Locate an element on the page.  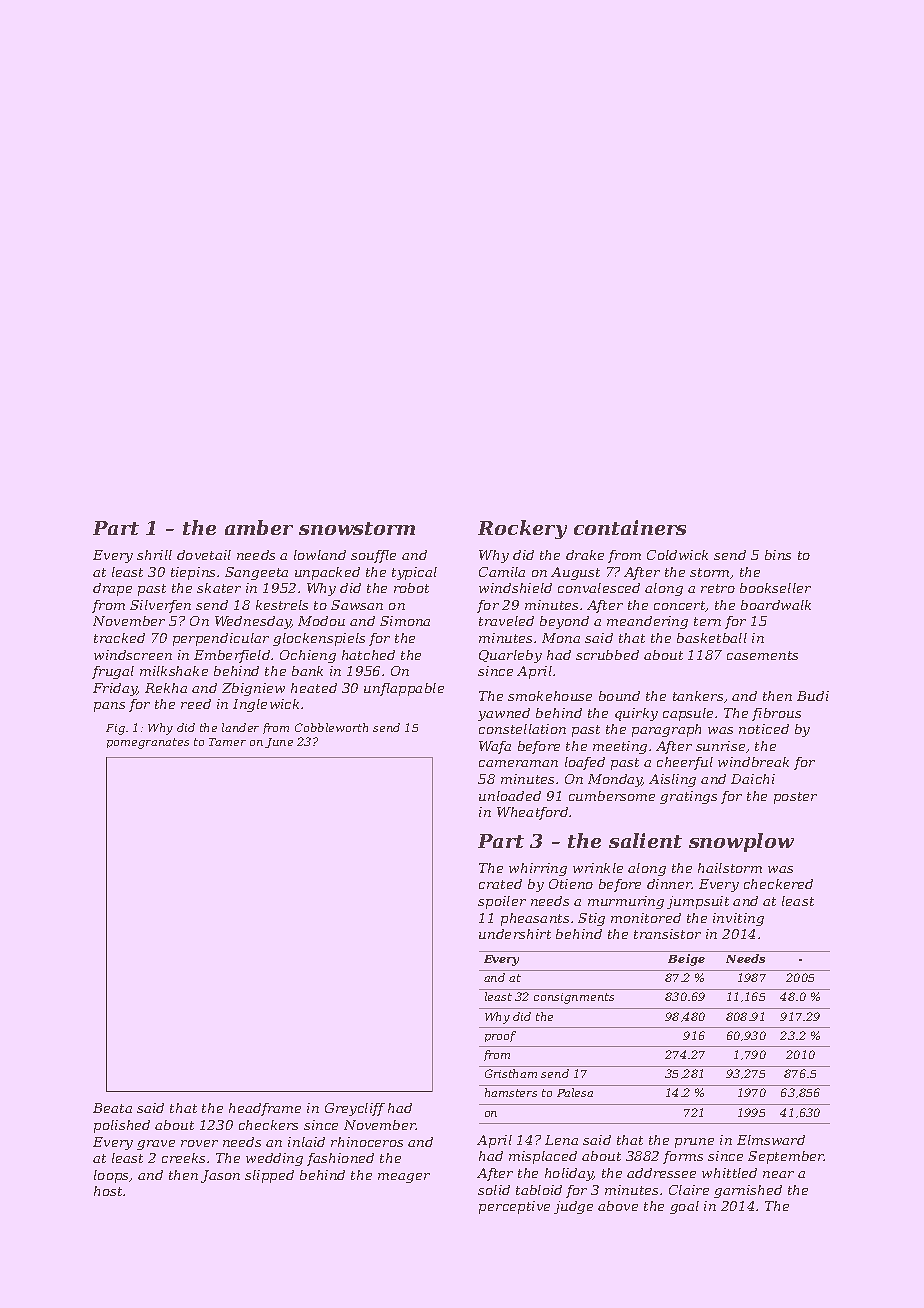
containers is located at coordinates (630, 527).
